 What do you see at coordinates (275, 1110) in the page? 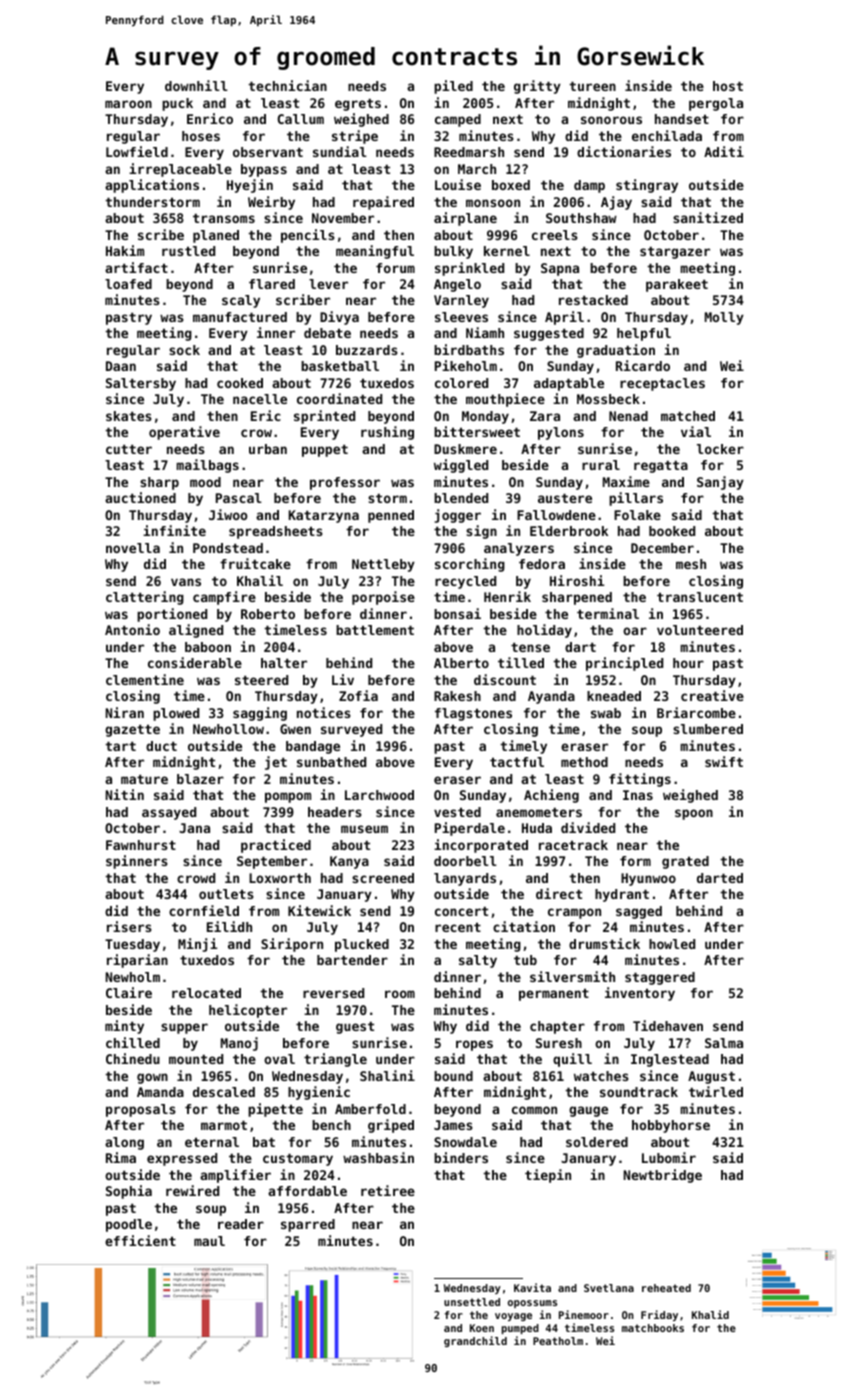
I see `pipette` at bounding box center [275, 1110].
